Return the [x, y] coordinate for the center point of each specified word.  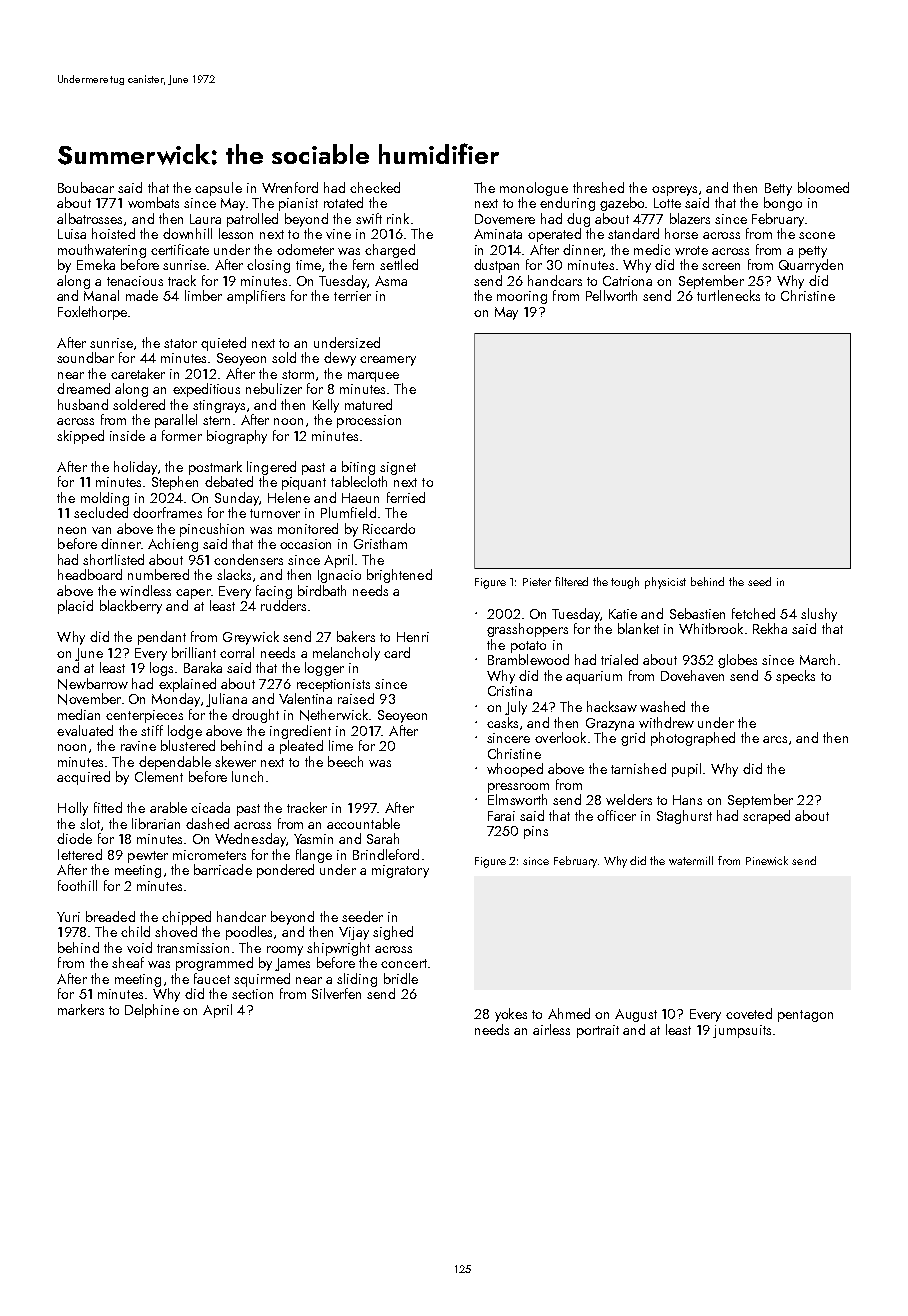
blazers [690, 218]
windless [145, 590]
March [817, 659]
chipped [186, 918]
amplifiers [256, 297]
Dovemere [505, 219]
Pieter [537, 582]
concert [404, 963]
